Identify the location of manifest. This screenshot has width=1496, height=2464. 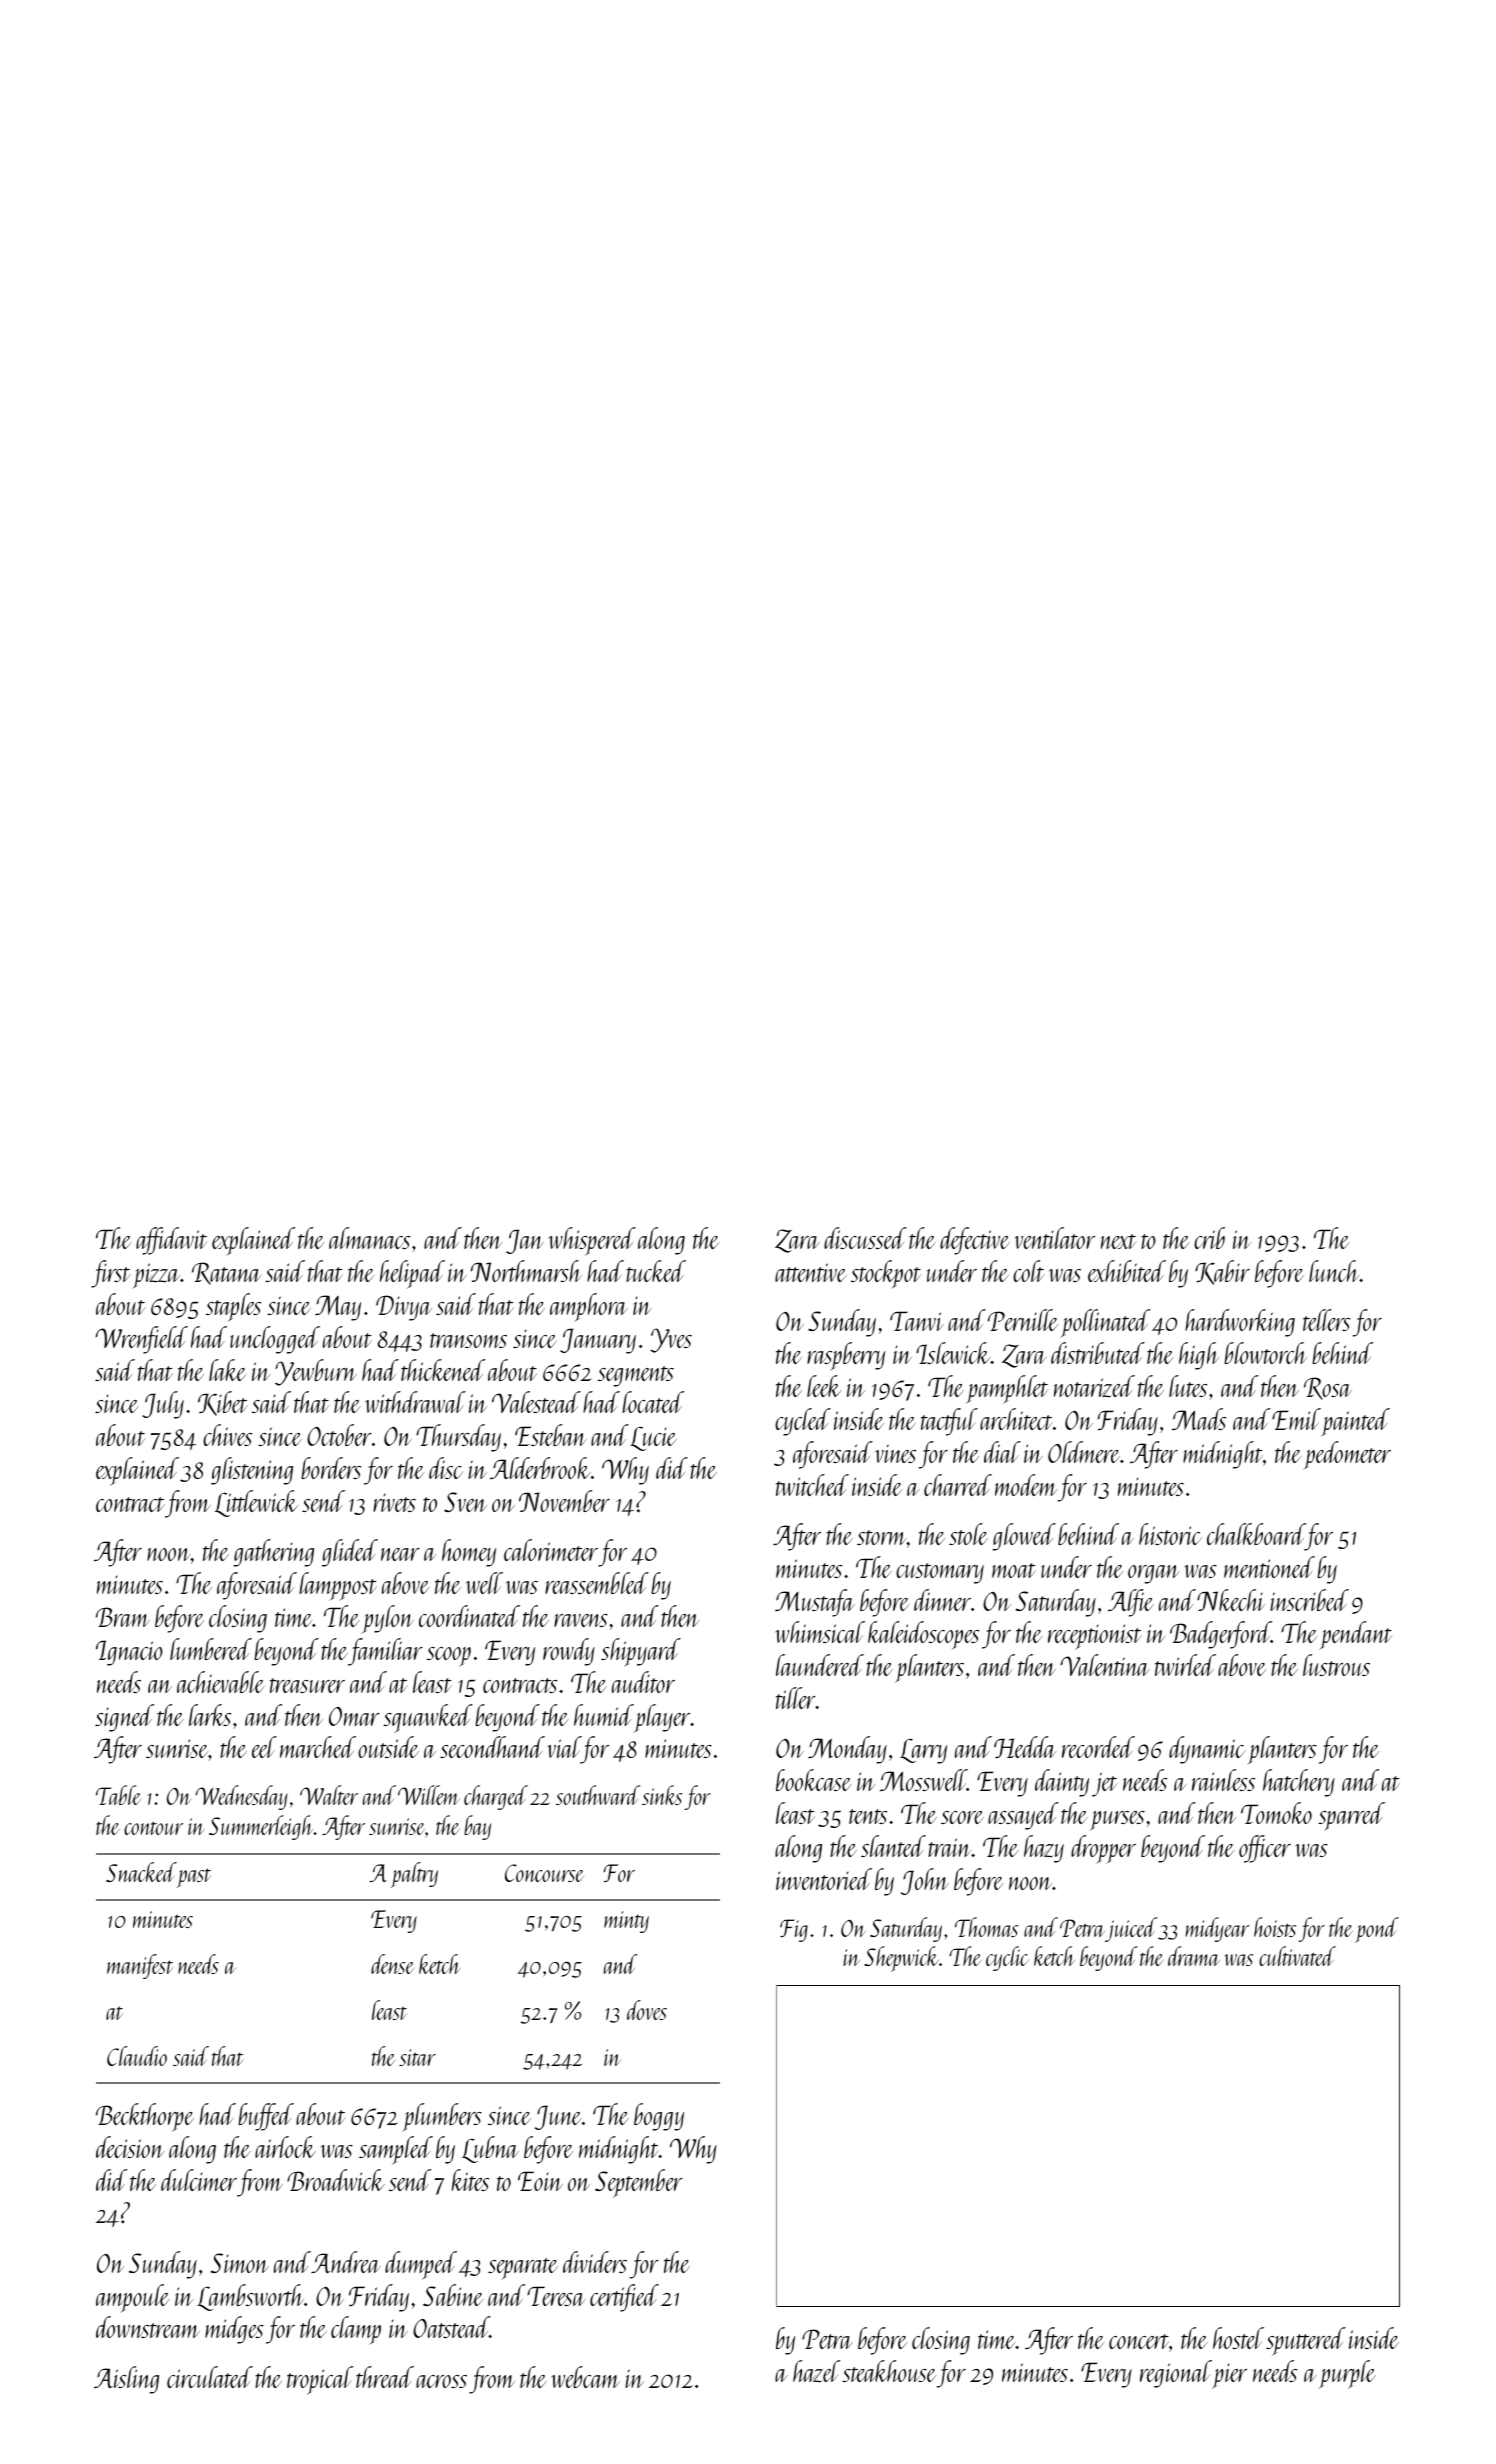
(140, 1966).
